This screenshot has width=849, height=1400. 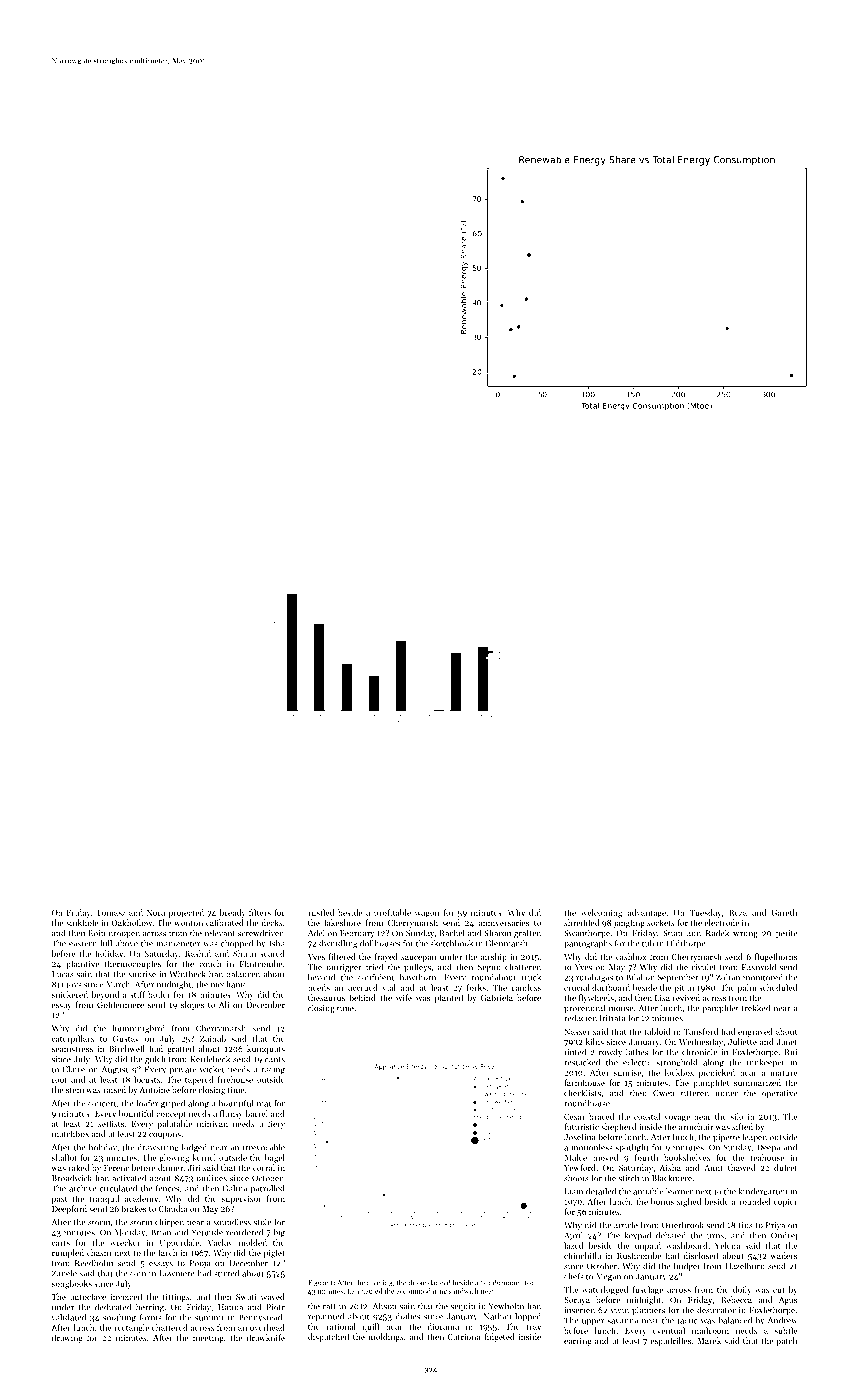 I want to click on dulcet, so click(x=785, y=1167).
